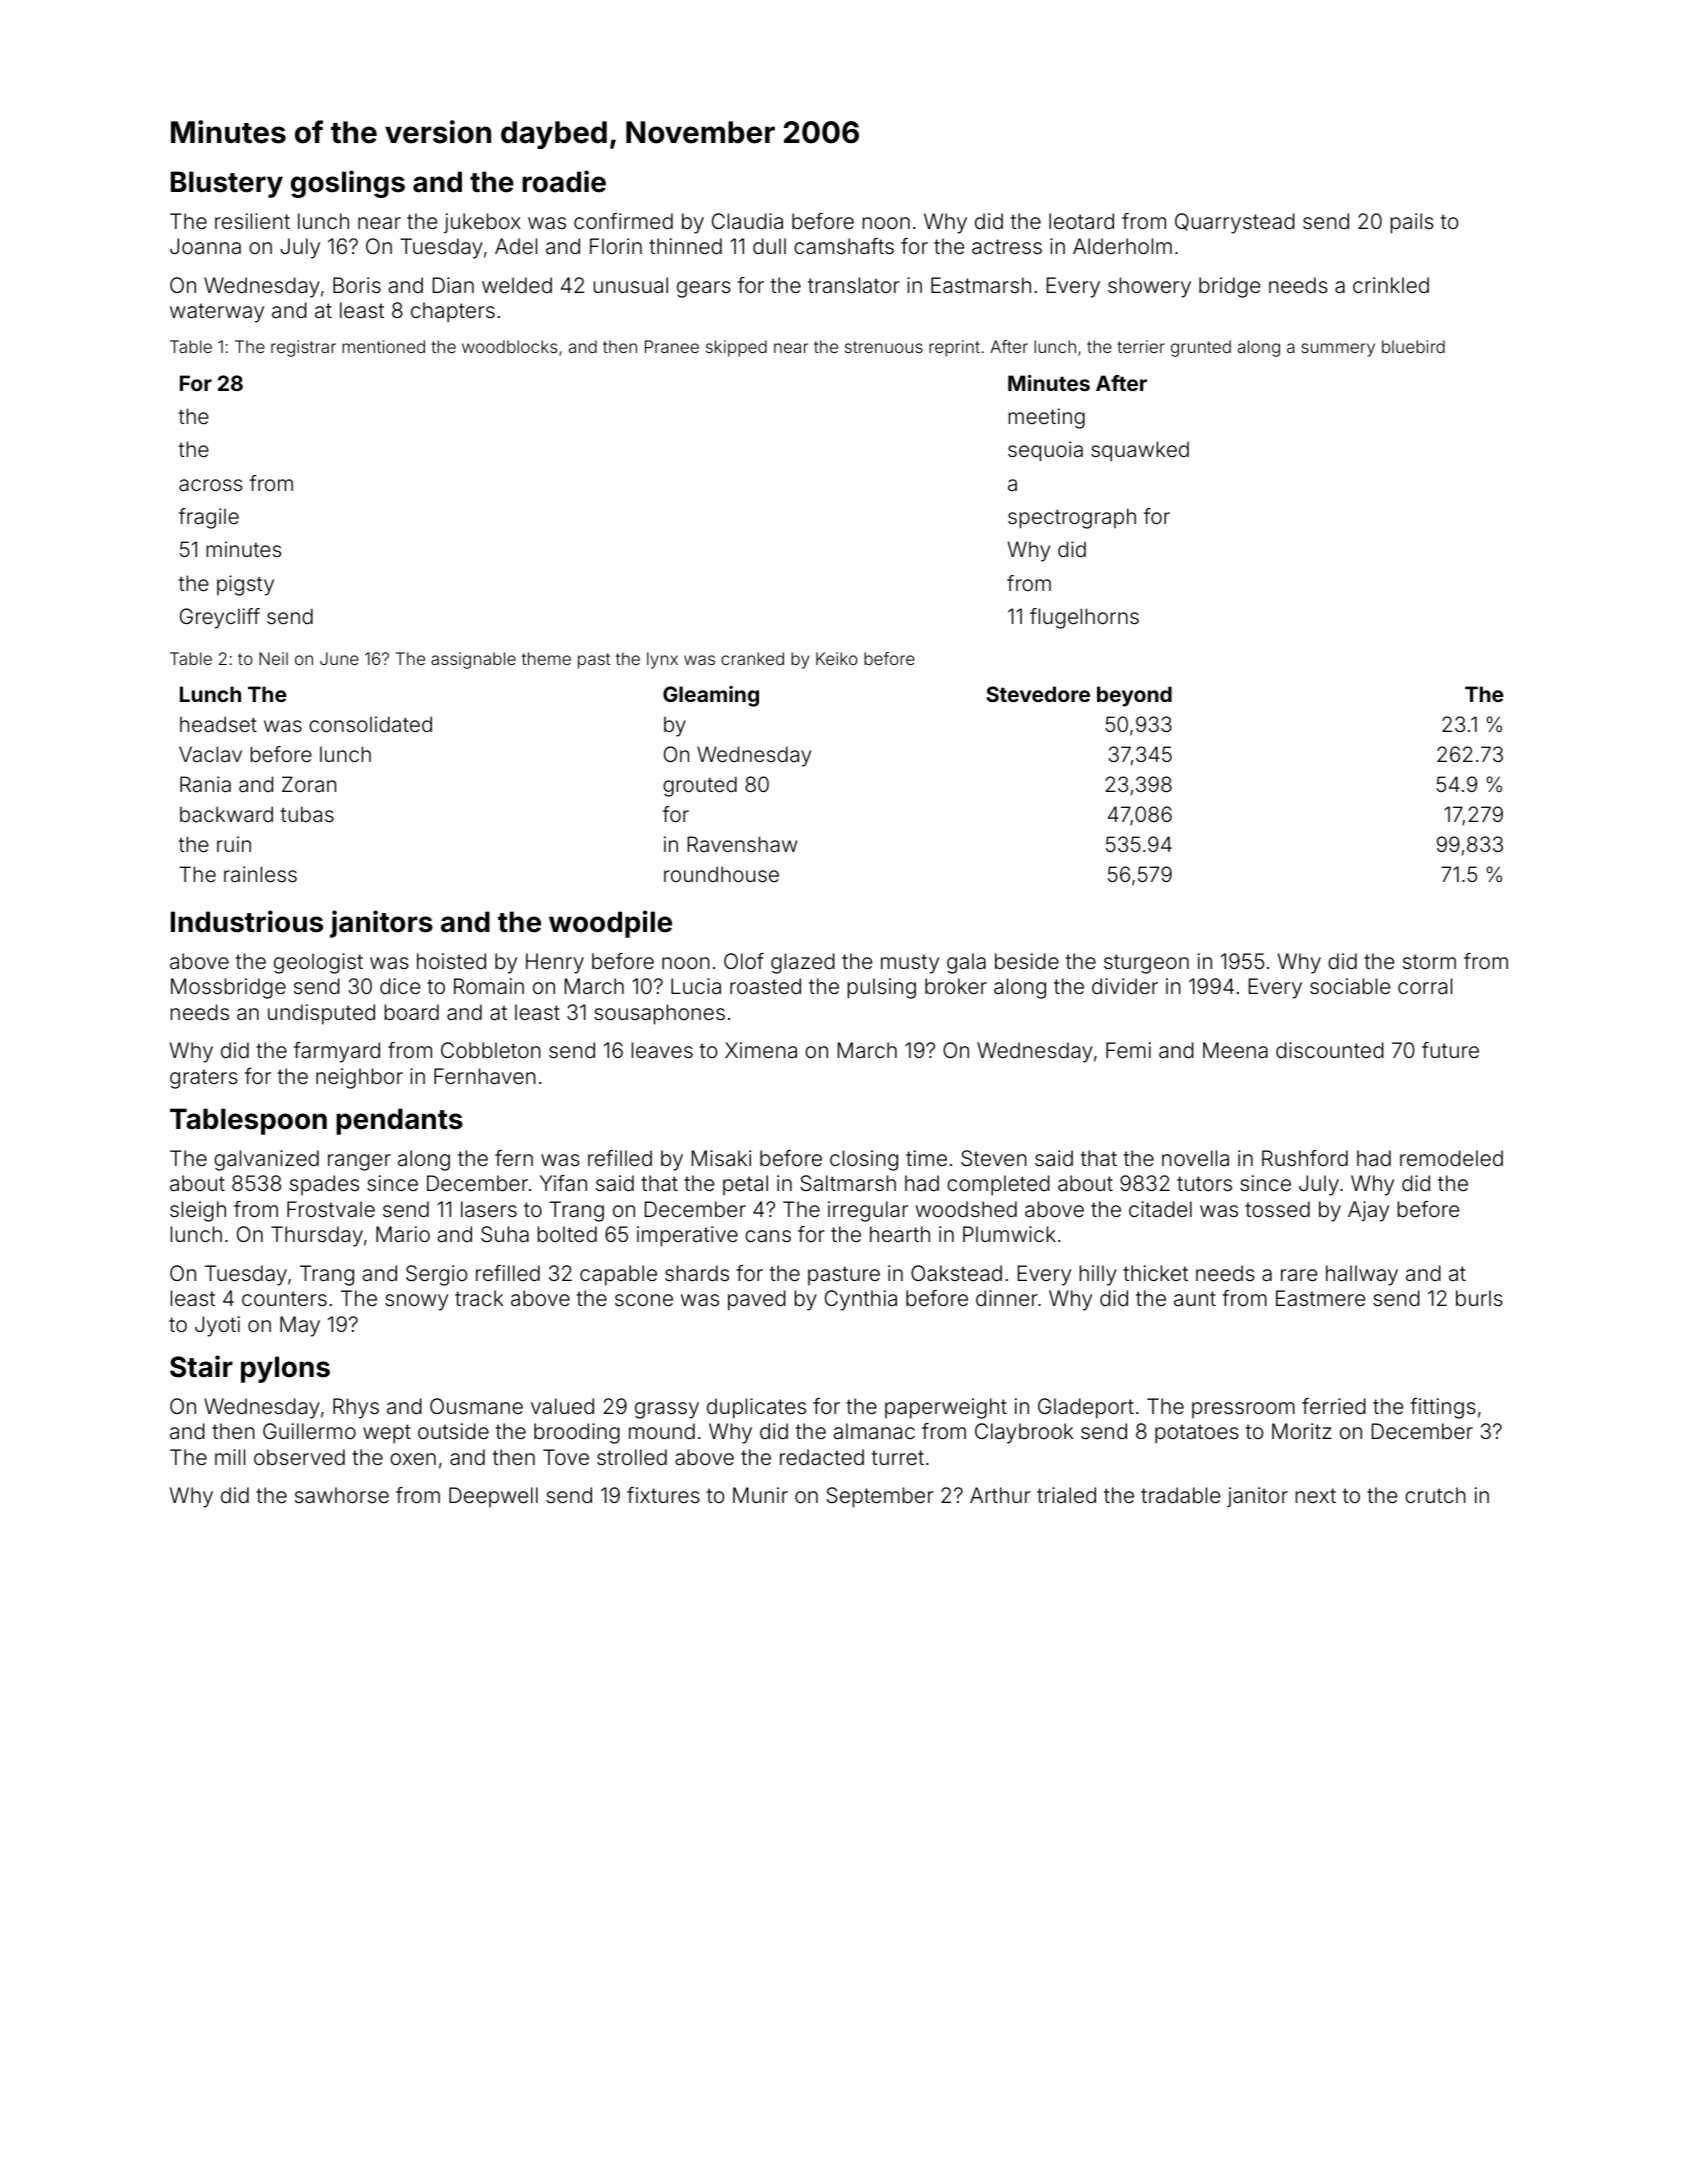  Describe the element at coordinates (227, 184) in the screenshot. I see `Blustery` at that location.
